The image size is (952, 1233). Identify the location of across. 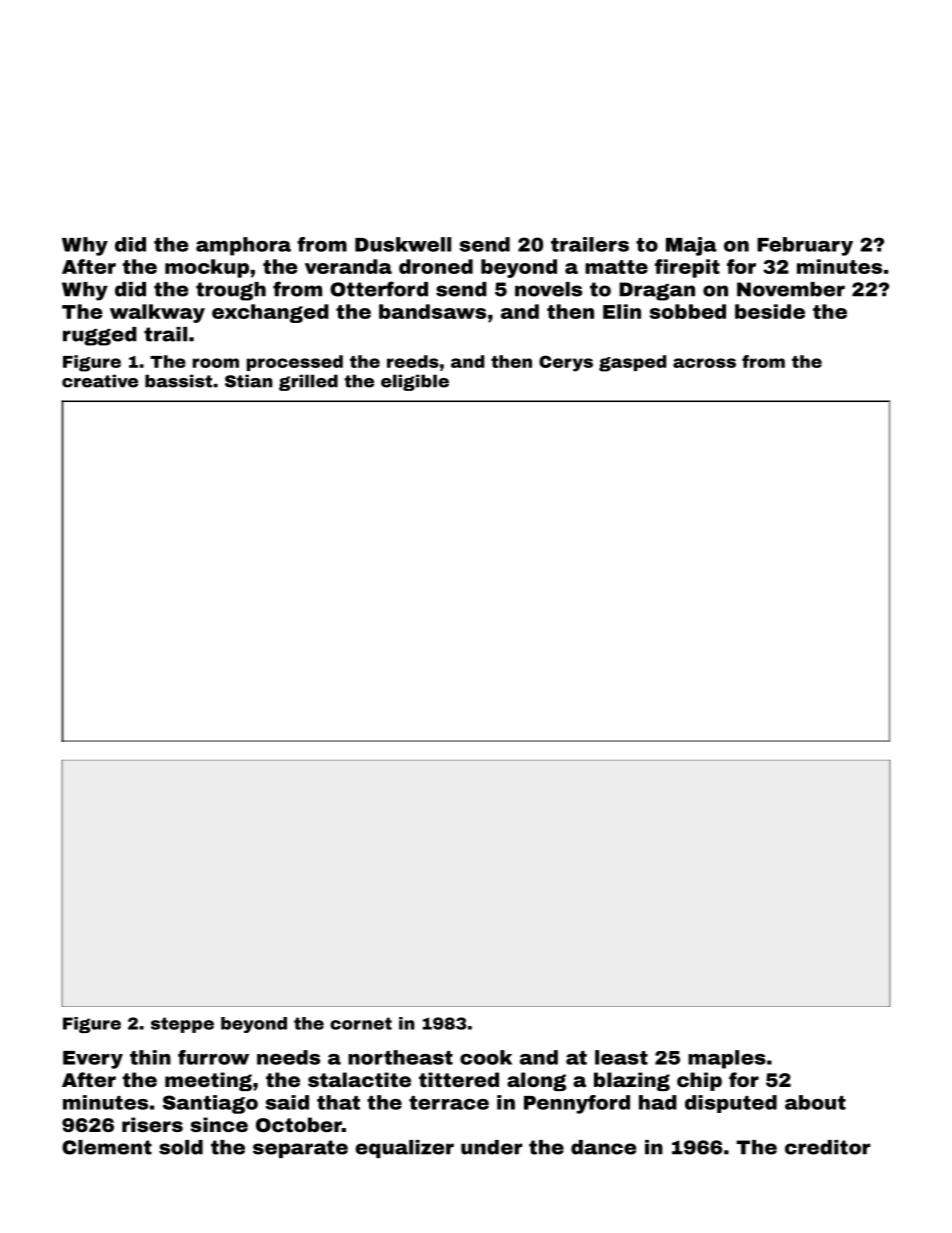
(704, 363).
